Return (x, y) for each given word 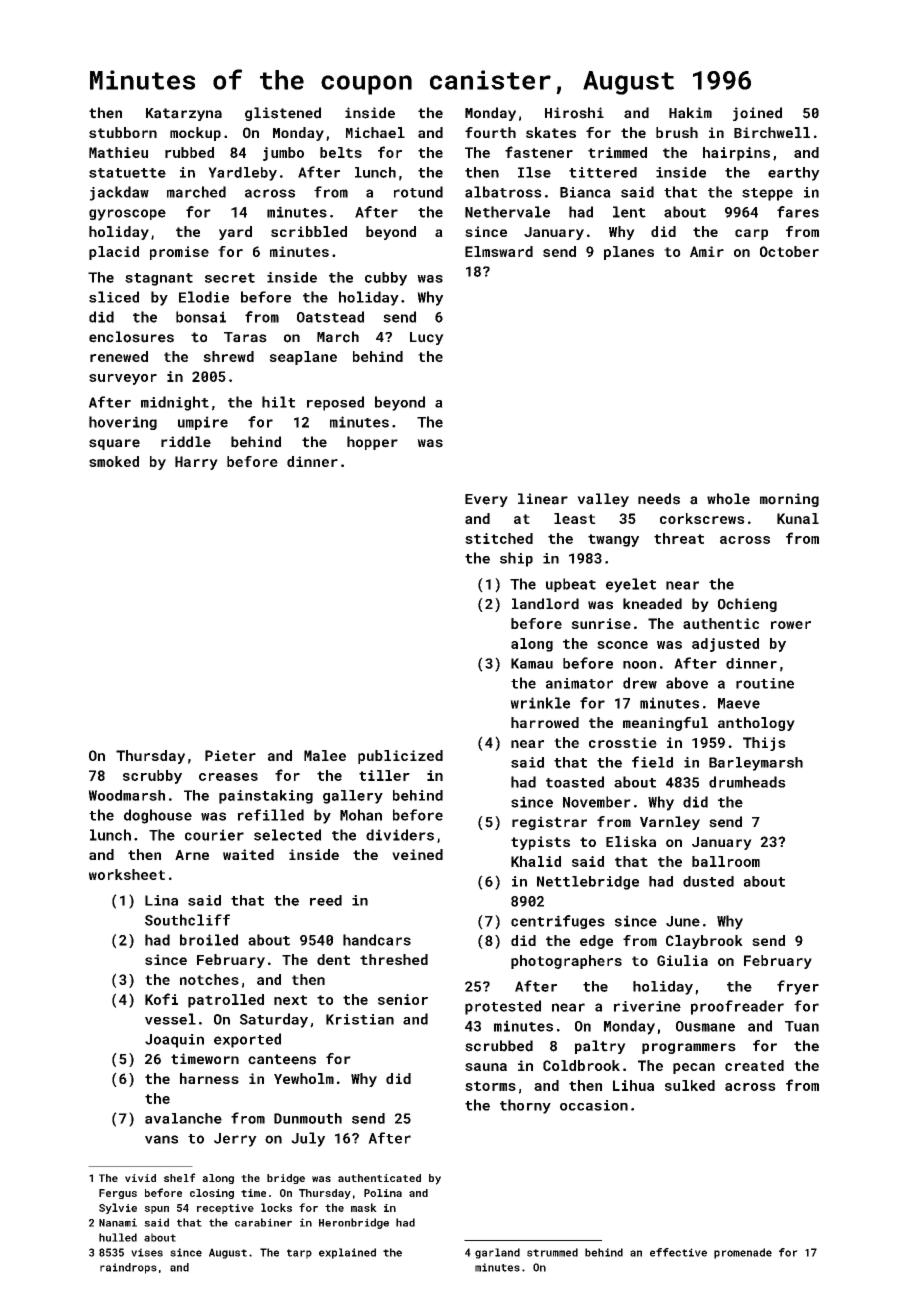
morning (789, 500)
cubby (386, 279)
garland (497, 1253)
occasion (594, 1105)
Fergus (118, 1194)
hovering (123, 423)
